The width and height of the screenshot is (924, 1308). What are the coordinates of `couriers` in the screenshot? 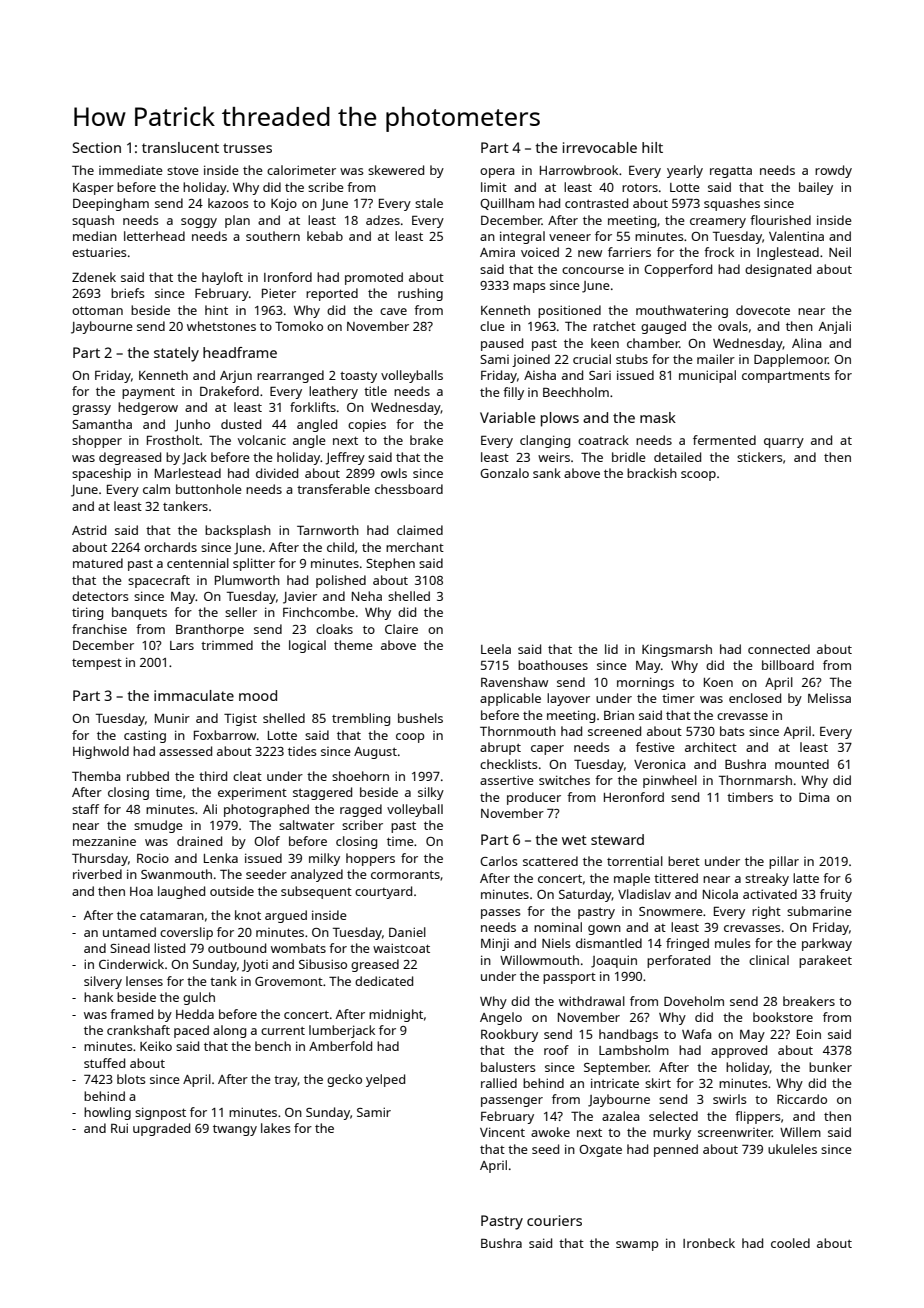 It's located at (554, 1220).
